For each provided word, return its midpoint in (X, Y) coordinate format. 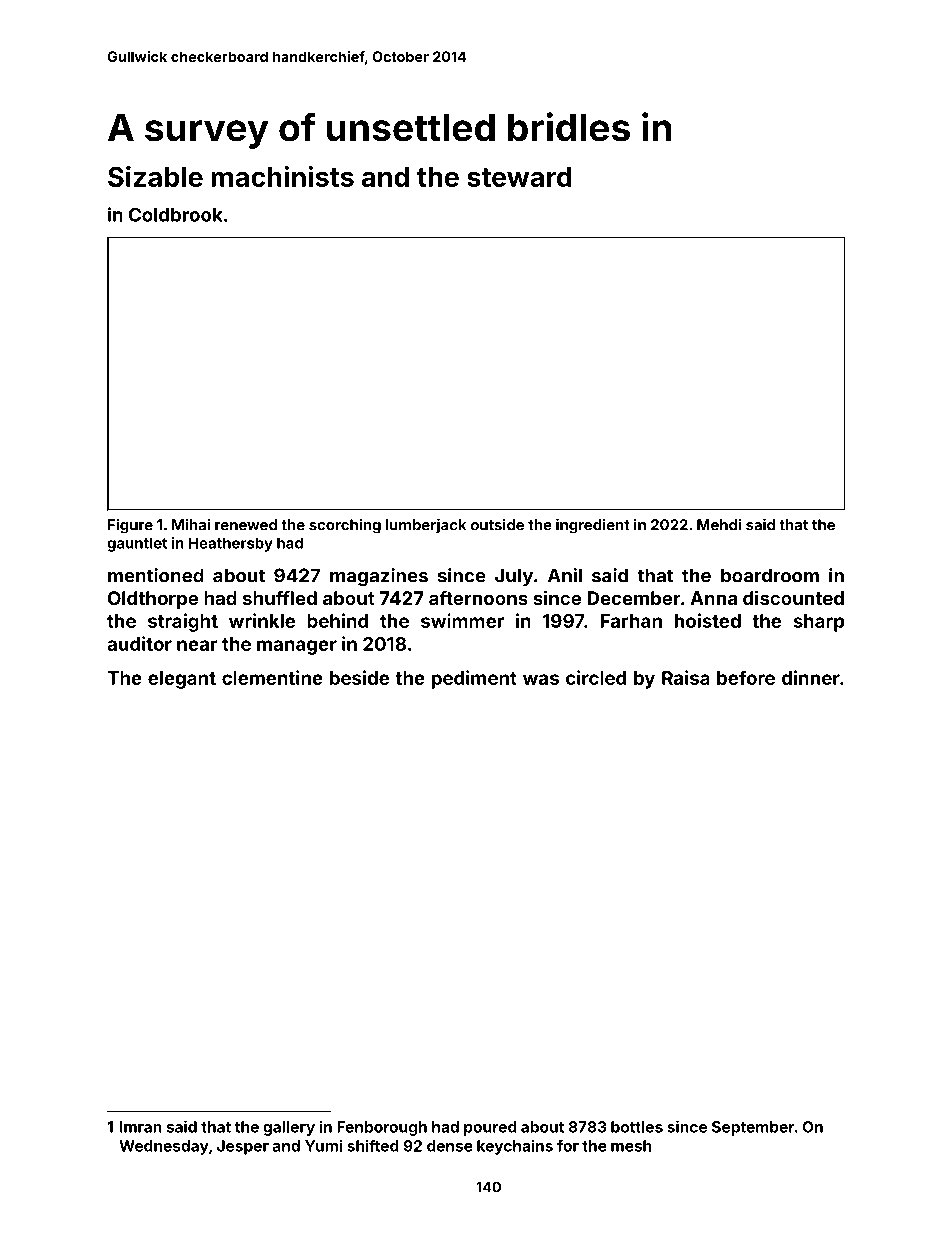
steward (519, 177)
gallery (289, 1128)
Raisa (686, 677)
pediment (474, 679)
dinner (811, 677)
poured (490, 1128)
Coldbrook (176, 214)
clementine (272, 677)
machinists (282, 176)
